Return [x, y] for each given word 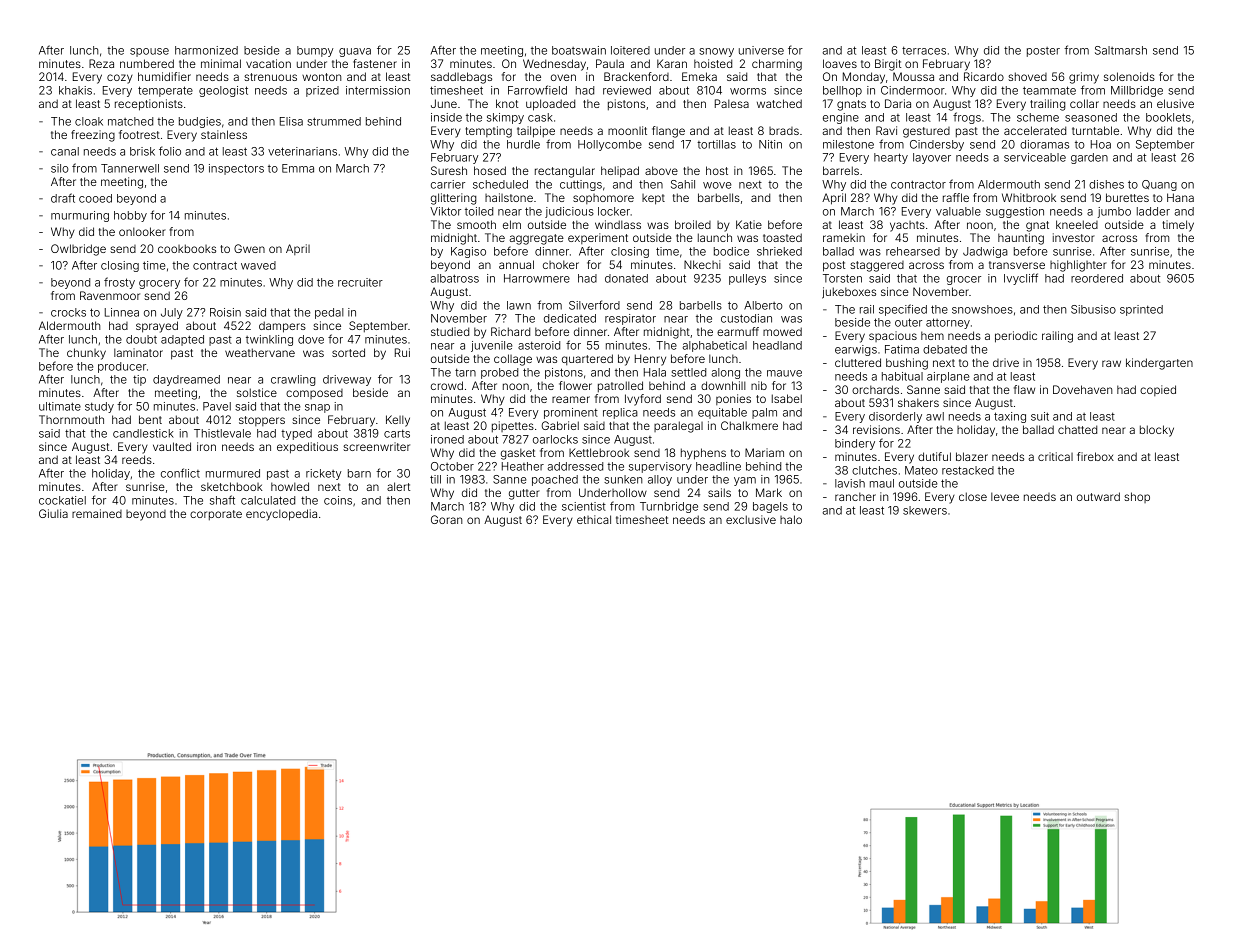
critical [1055, 456]
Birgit [888, 65]
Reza [101, 63]
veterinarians [302, 151]
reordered [1097, 278]
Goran [446, 519]
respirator [630, 319]
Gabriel [560, 425]
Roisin [225, 312]
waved [258, 265]
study [99, 407]
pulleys [747, 279]
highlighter [1078, 266]
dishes [1106, 184]
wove [717, 185]
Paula [610, 63]
